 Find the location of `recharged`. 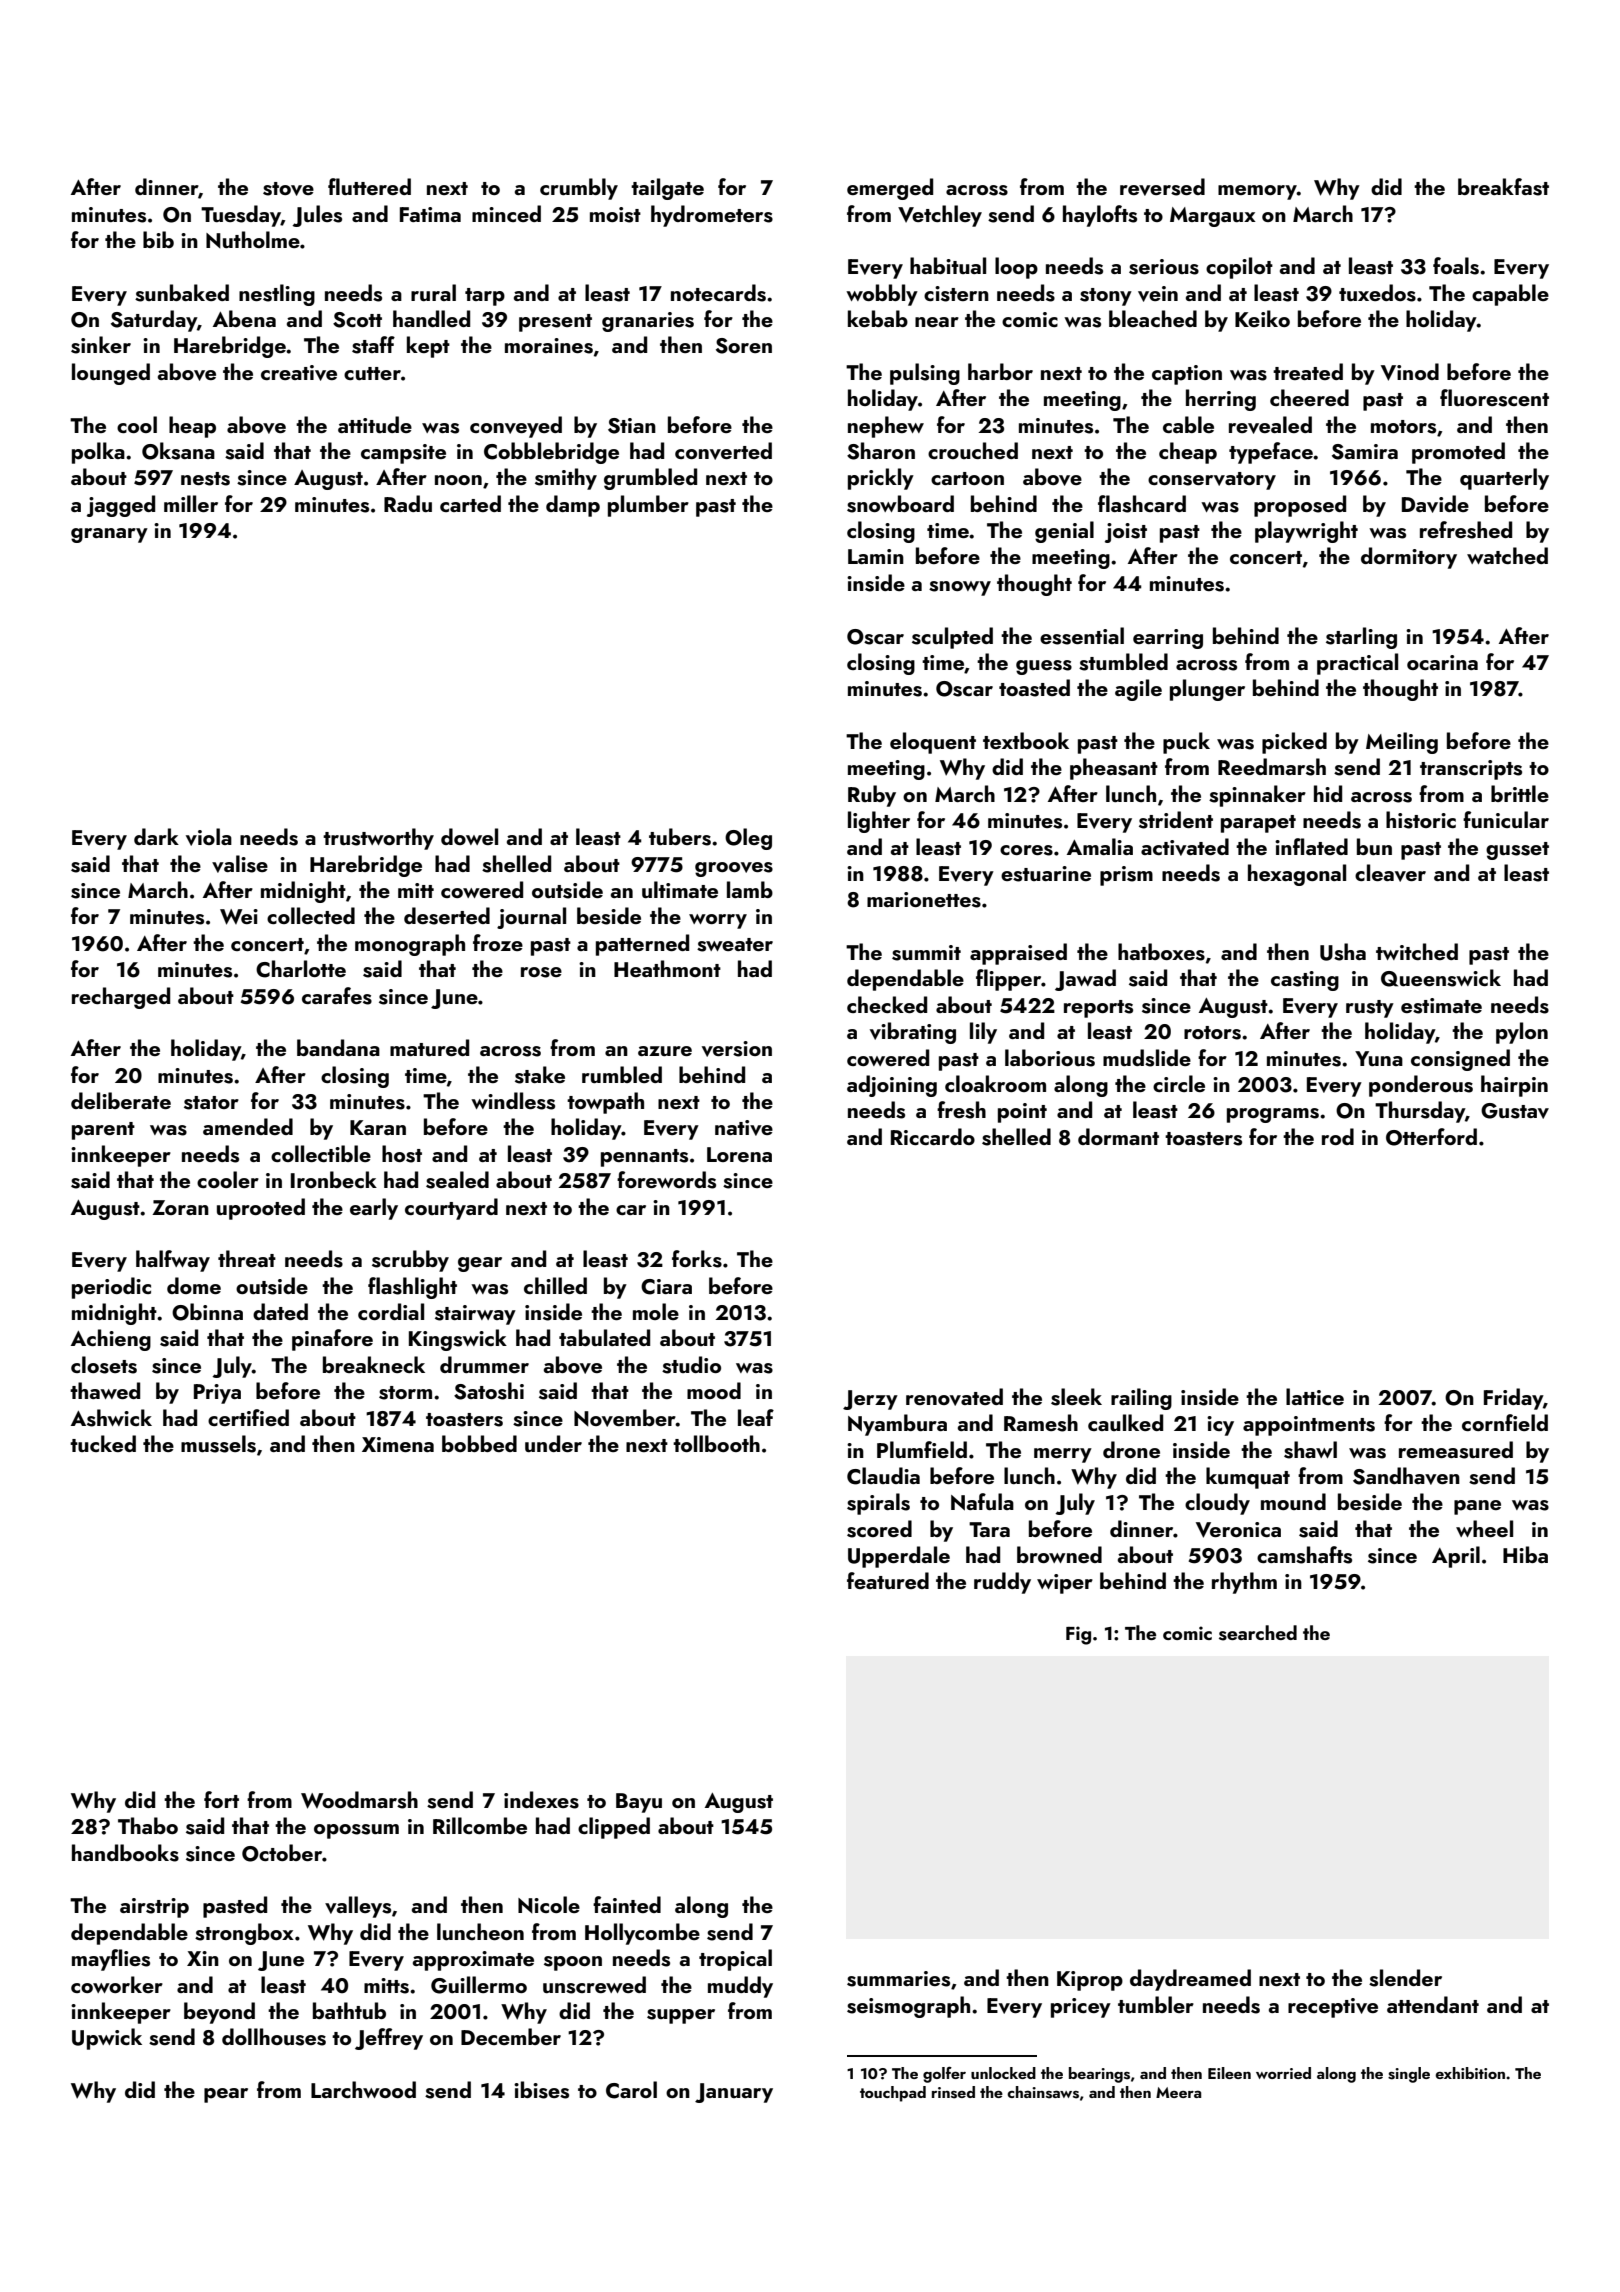

recharged is located at coordinates (121, 998).
